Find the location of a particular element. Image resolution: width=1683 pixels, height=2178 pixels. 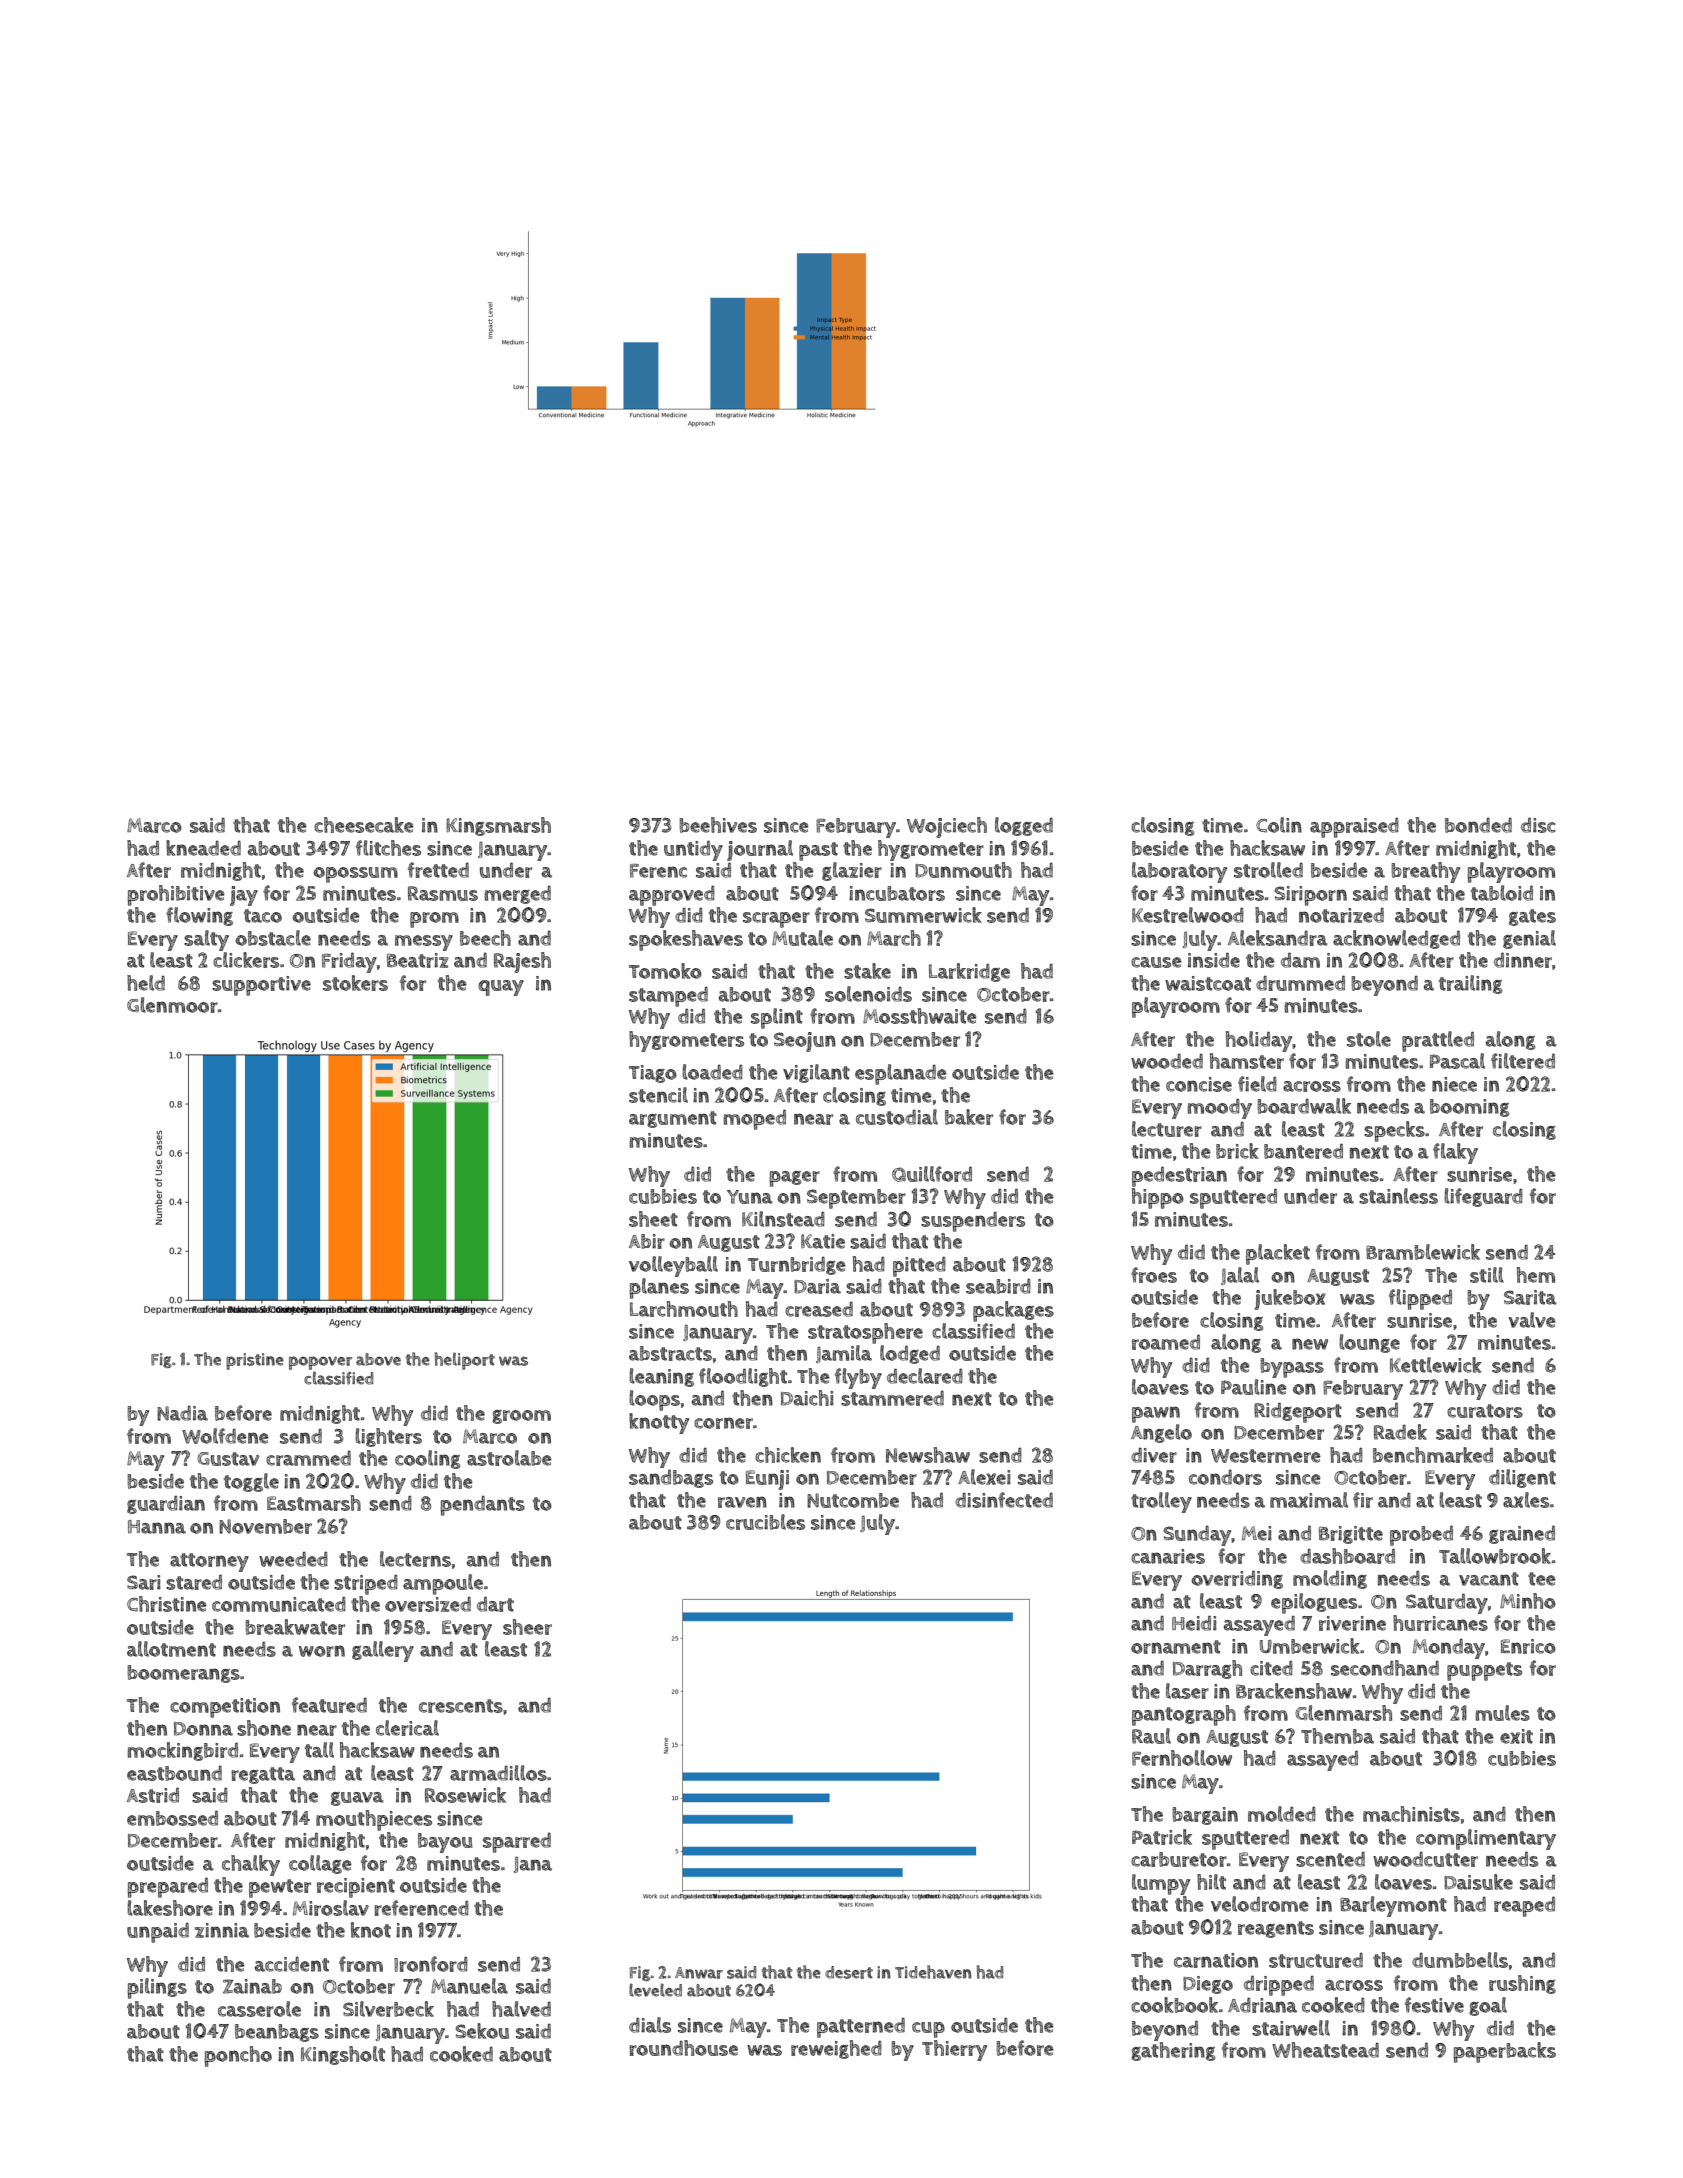

Glenmoor is located at coordinates (172, 1005).
